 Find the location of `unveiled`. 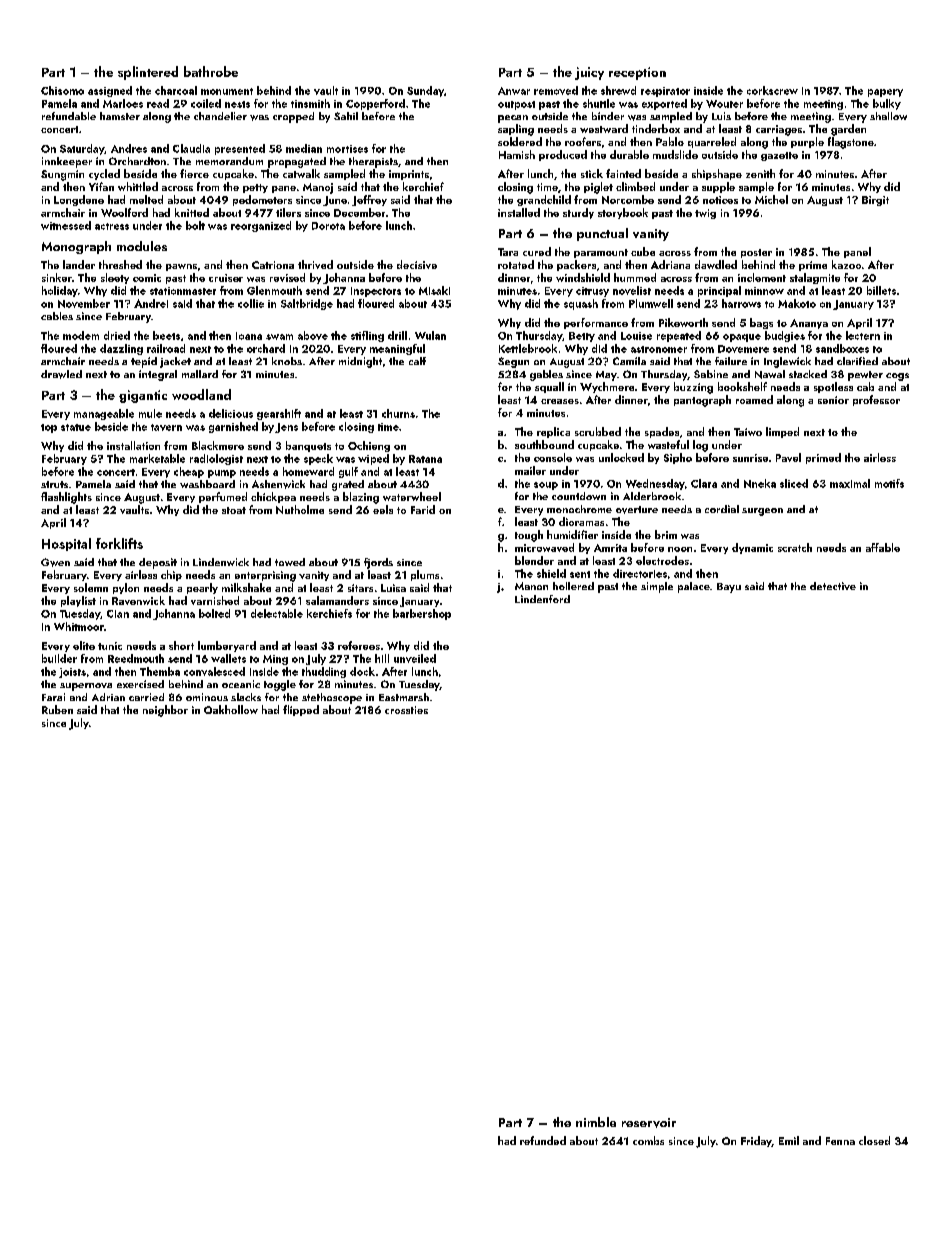

unveiled is located at coordinates (415, 658).
